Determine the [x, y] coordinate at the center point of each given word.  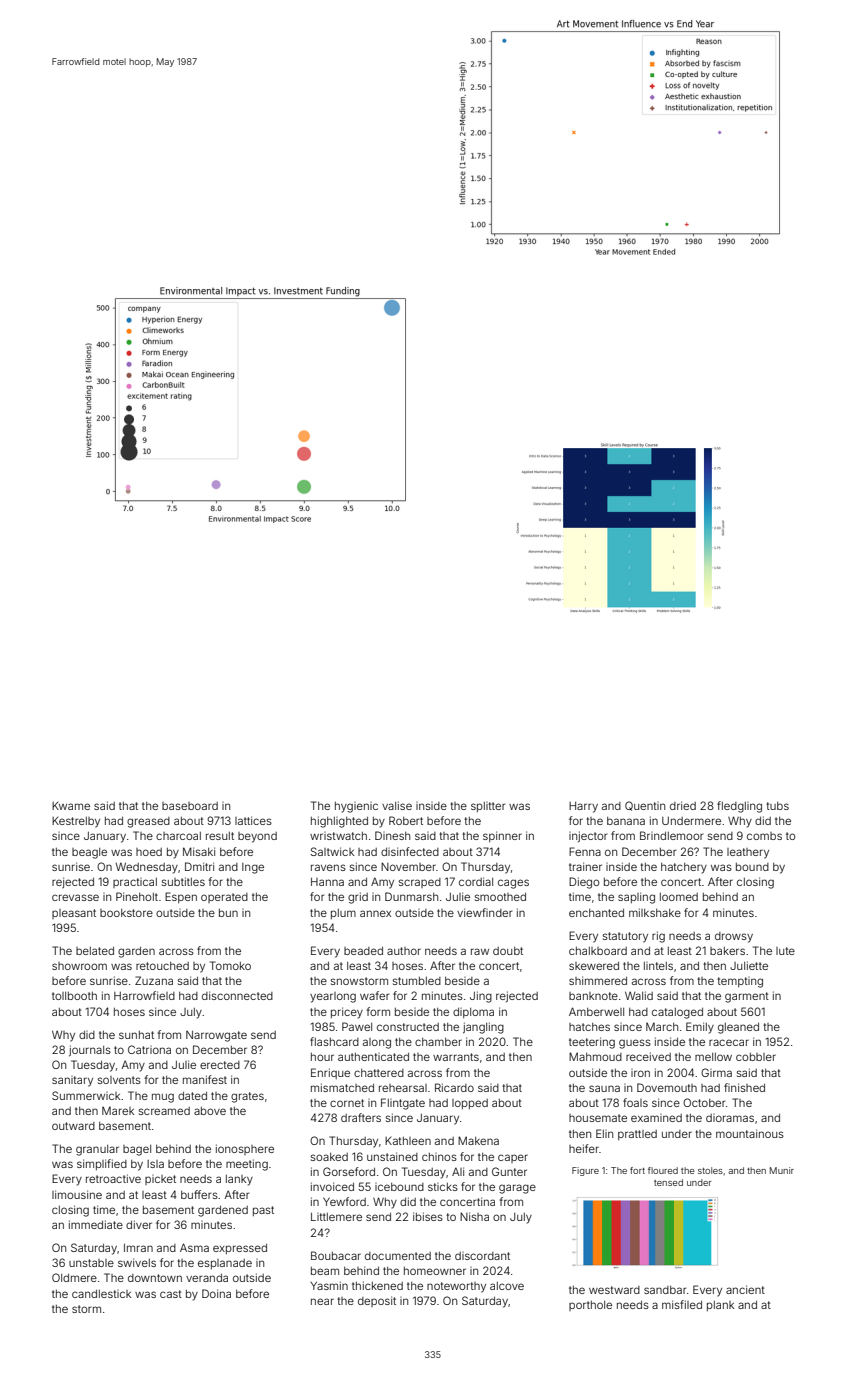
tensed [668, 1182]
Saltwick [332, 851]
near [322, 1301]
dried [683, 805]
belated [95, 951]
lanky [239, 1180]
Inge [253, 868]
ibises [428, 1216]
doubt [508, 951]
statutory [625, 937]
